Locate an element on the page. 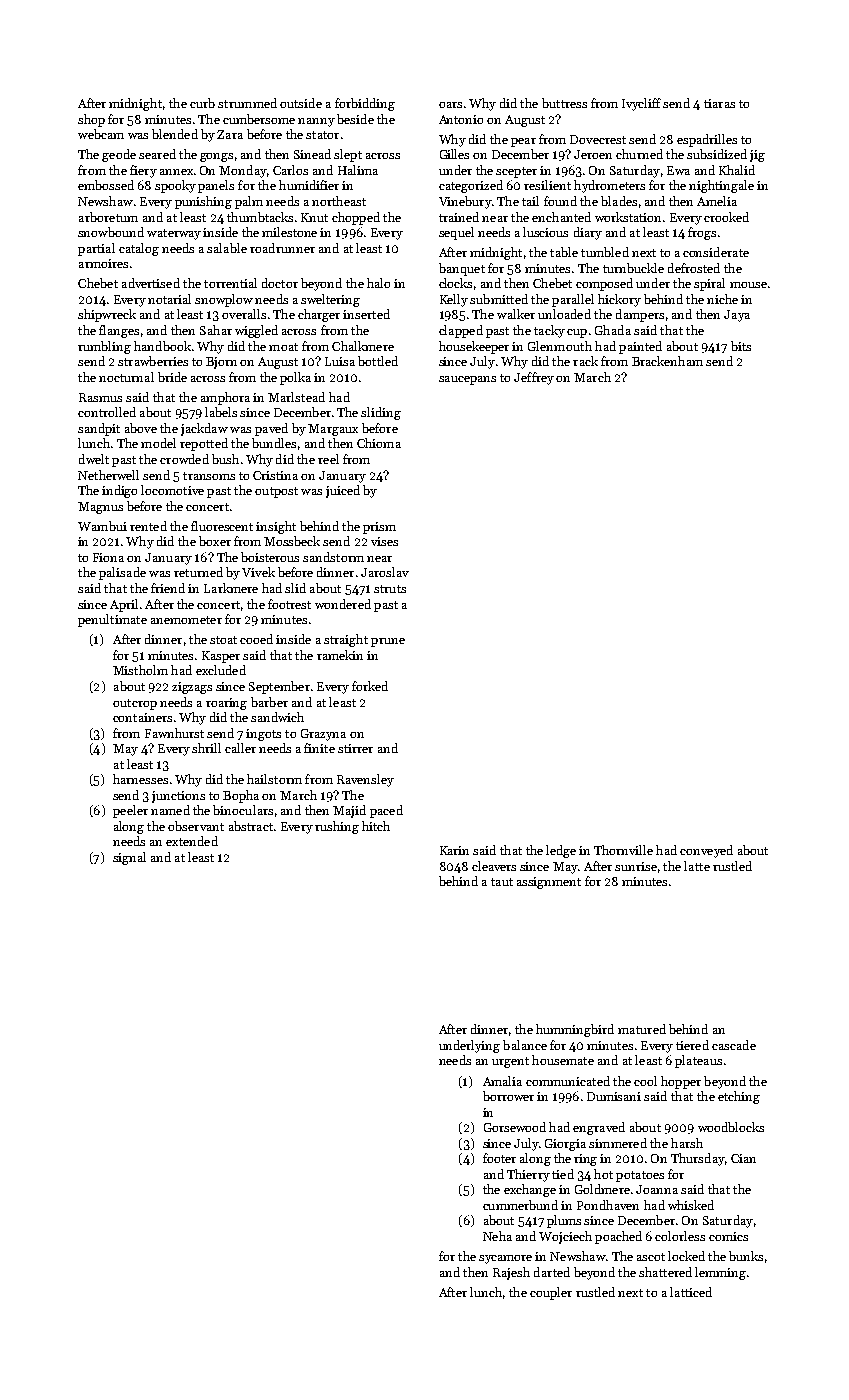  handbook is located at coordinates (162, 346).
